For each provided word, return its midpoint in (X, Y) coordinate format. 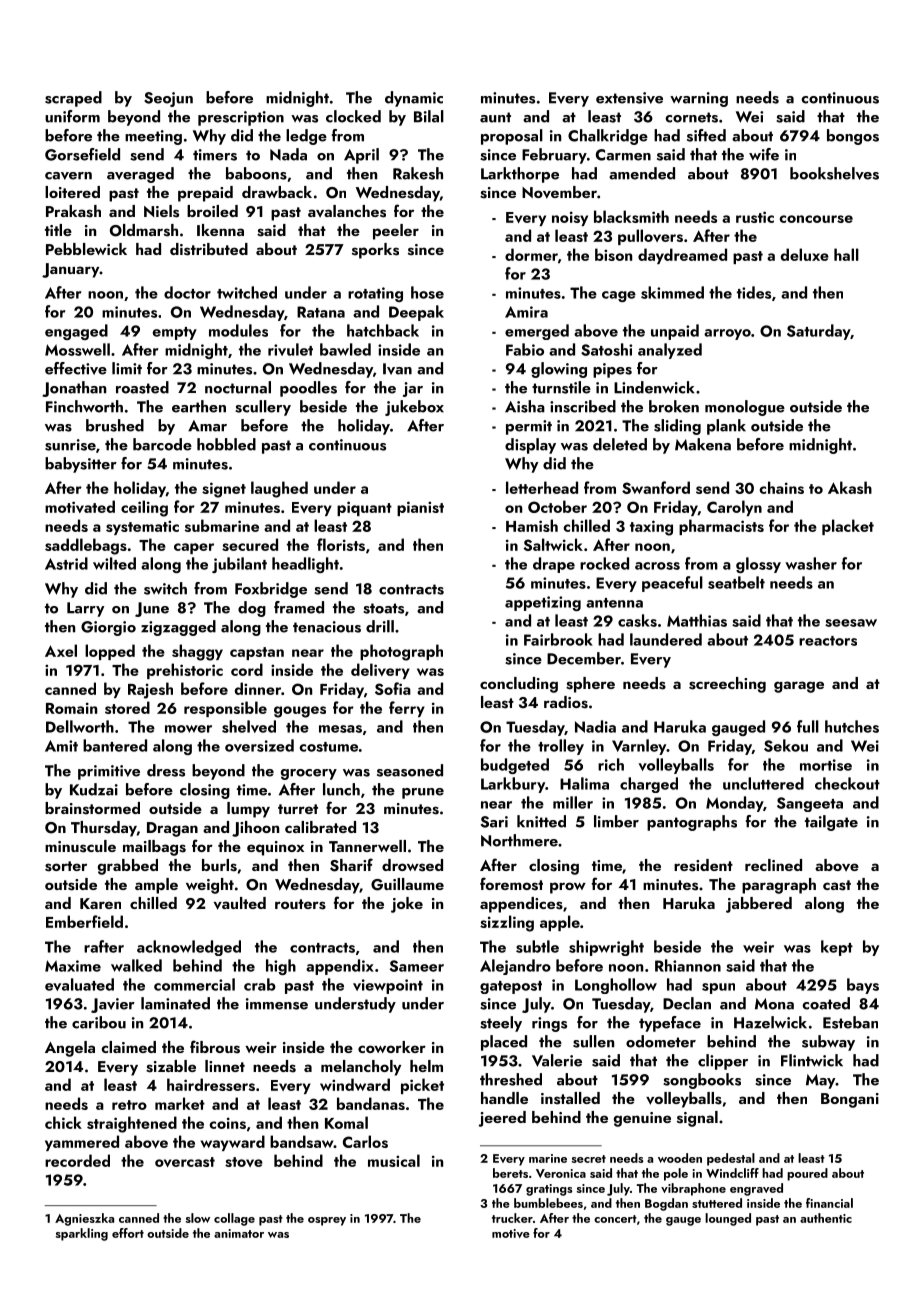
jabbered (759, 905)
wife (764, 154)
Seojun (168, 99)
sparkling (82, 1234)
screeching (727, 685)
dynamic (414, 99)
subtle (537, 946)
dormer (531, 254)
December (584, 658)
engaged (76, 332)
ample (156, 886)
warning (699, 99)
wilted (114, 563)
